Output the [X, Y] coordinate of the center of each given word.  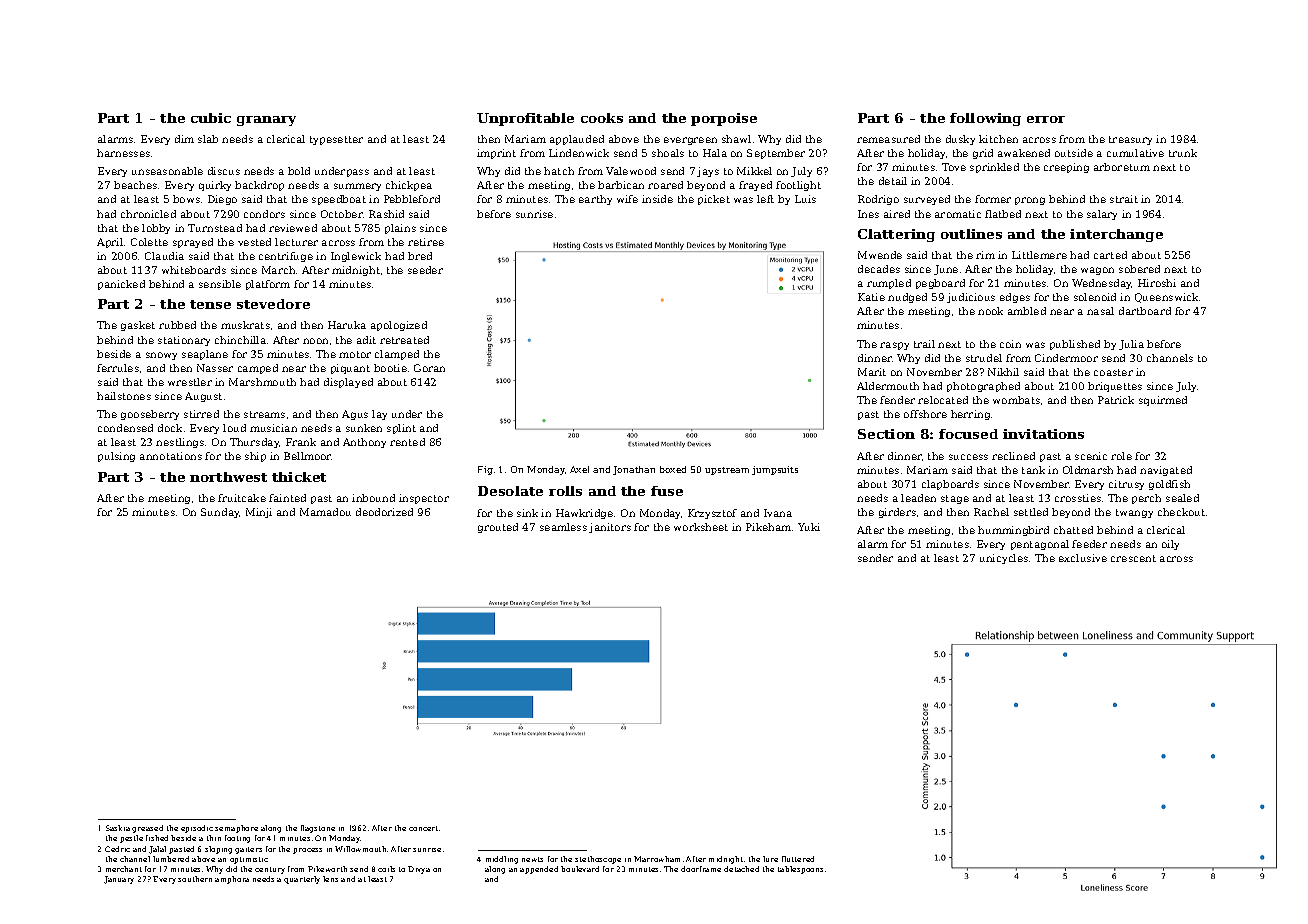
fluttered [798, 859]
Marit [872, 372]
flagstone [318, 829]
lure [770, 859]
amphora [232, 880]
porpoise [724, 119]
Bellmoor [308, 456]
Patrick [1116, 400]
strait [1124, 199]
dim [184, 139]
